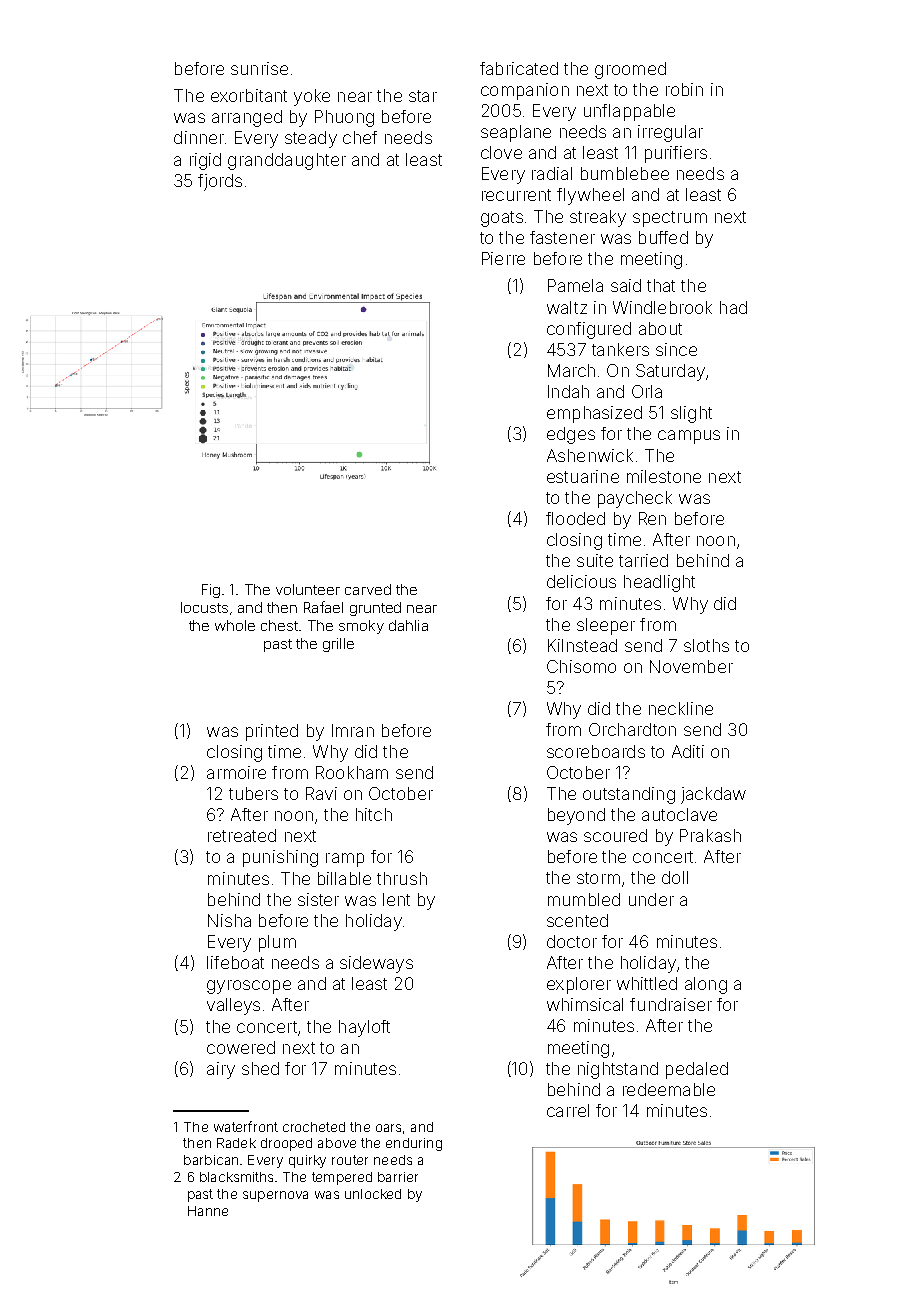 Image resolution: width=924 pixels, height=1311 pixels. I want to click on whole, so click(235, 625).
